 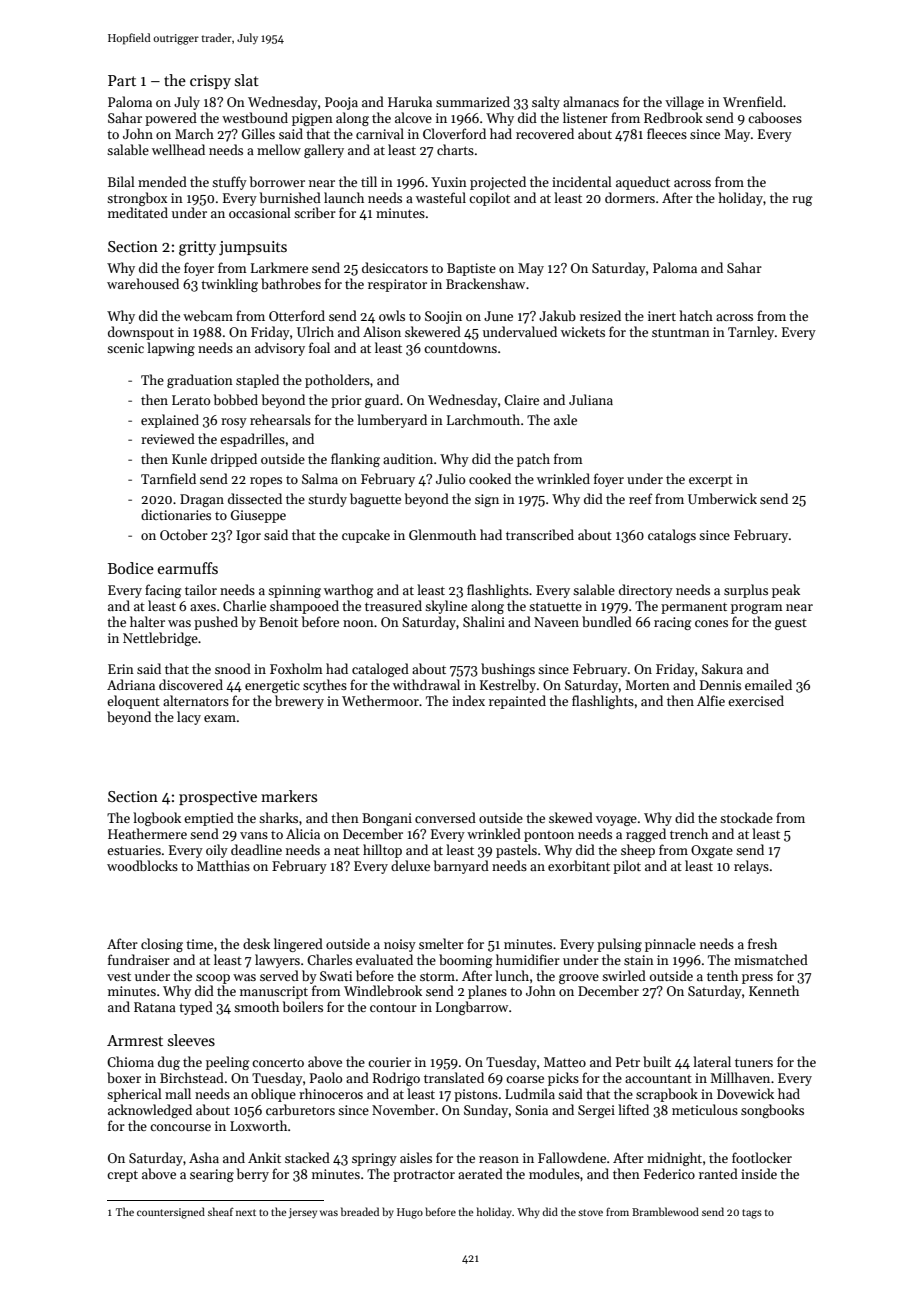 I want to click on salty, so click(x=546, y=103).
